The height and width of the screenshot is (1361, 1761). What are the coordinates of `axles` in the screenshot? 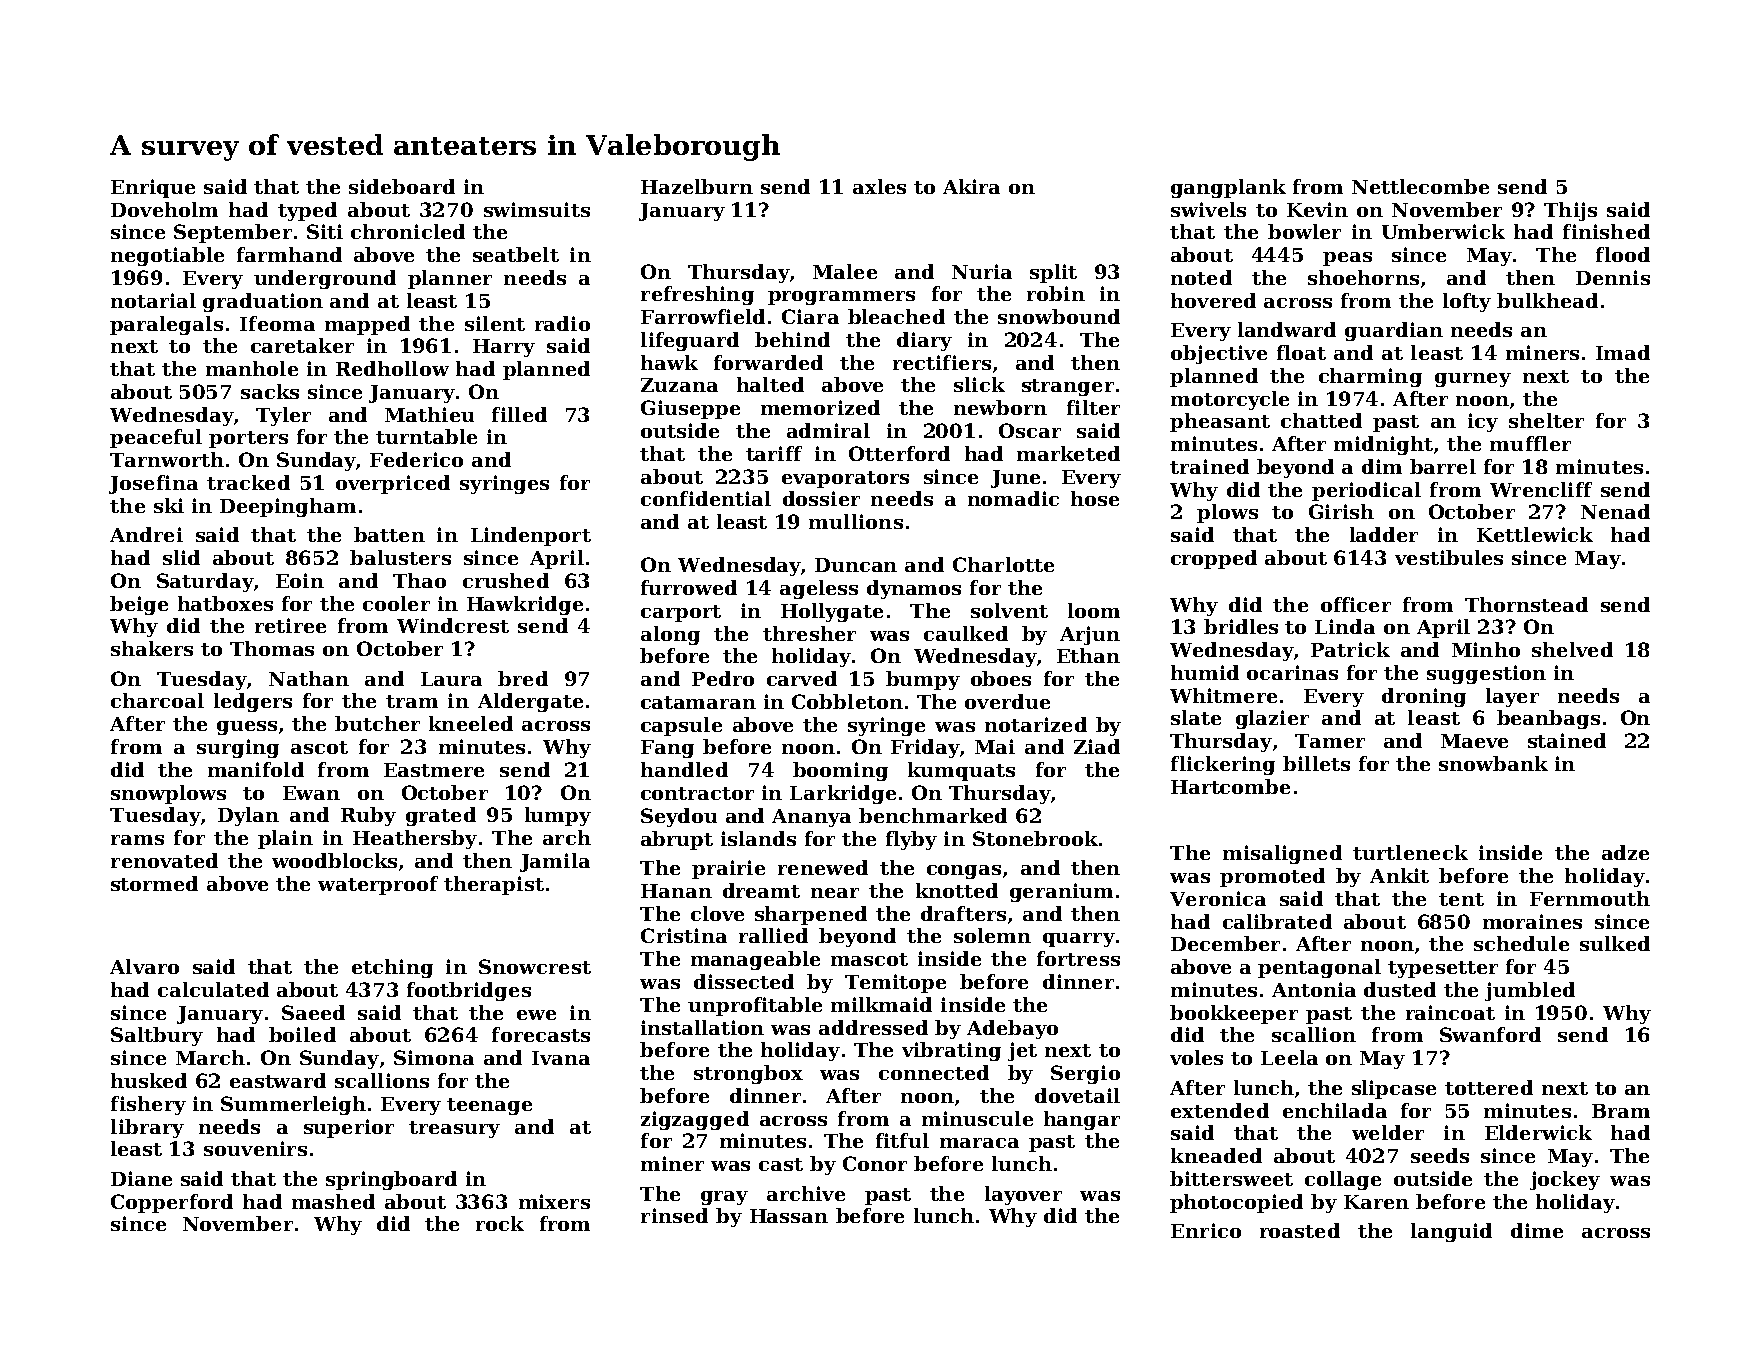 It's located at (879, 186).
